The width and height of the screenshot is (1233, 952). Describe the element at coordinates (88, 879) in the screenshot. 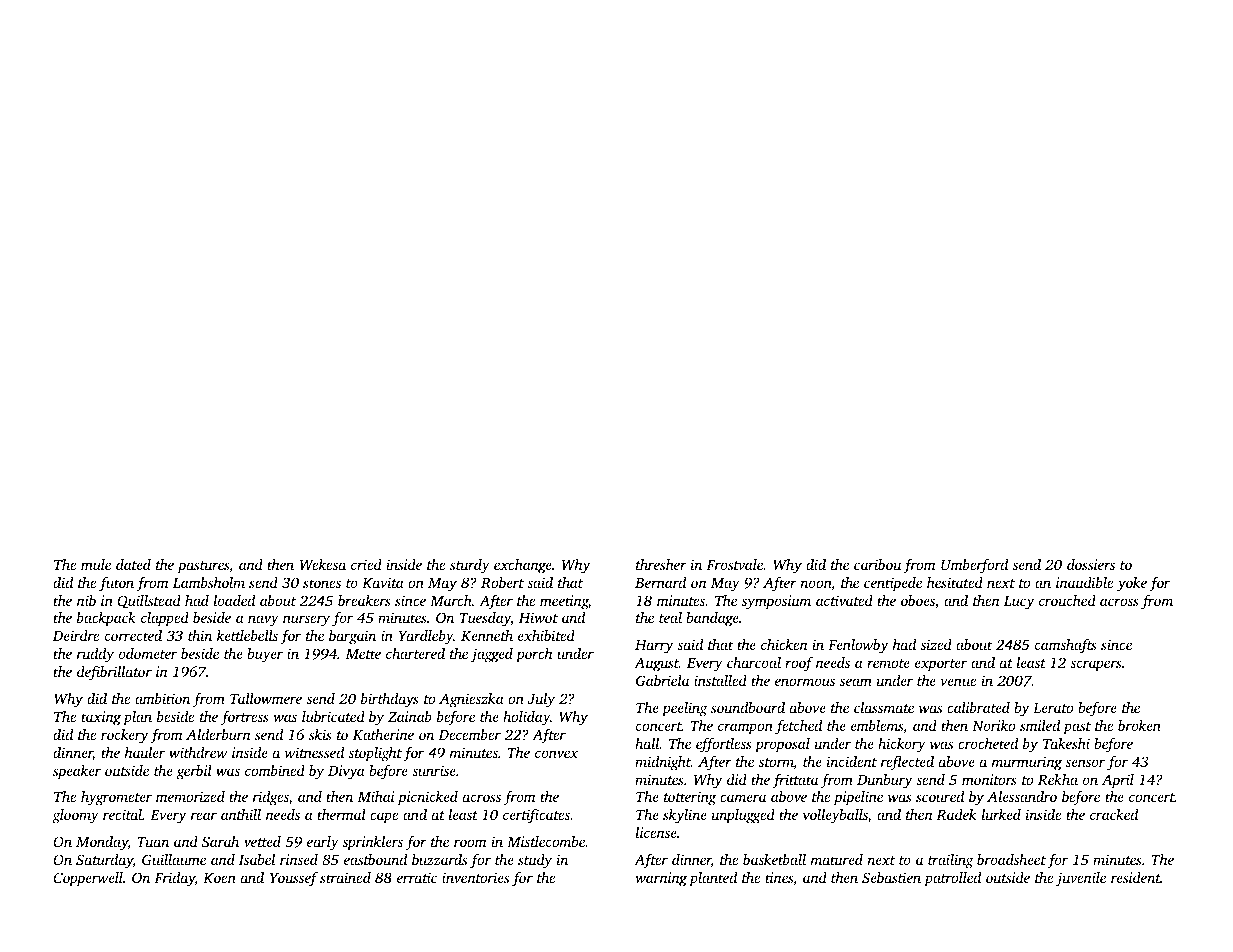

I see `Copperwell` at that location.
